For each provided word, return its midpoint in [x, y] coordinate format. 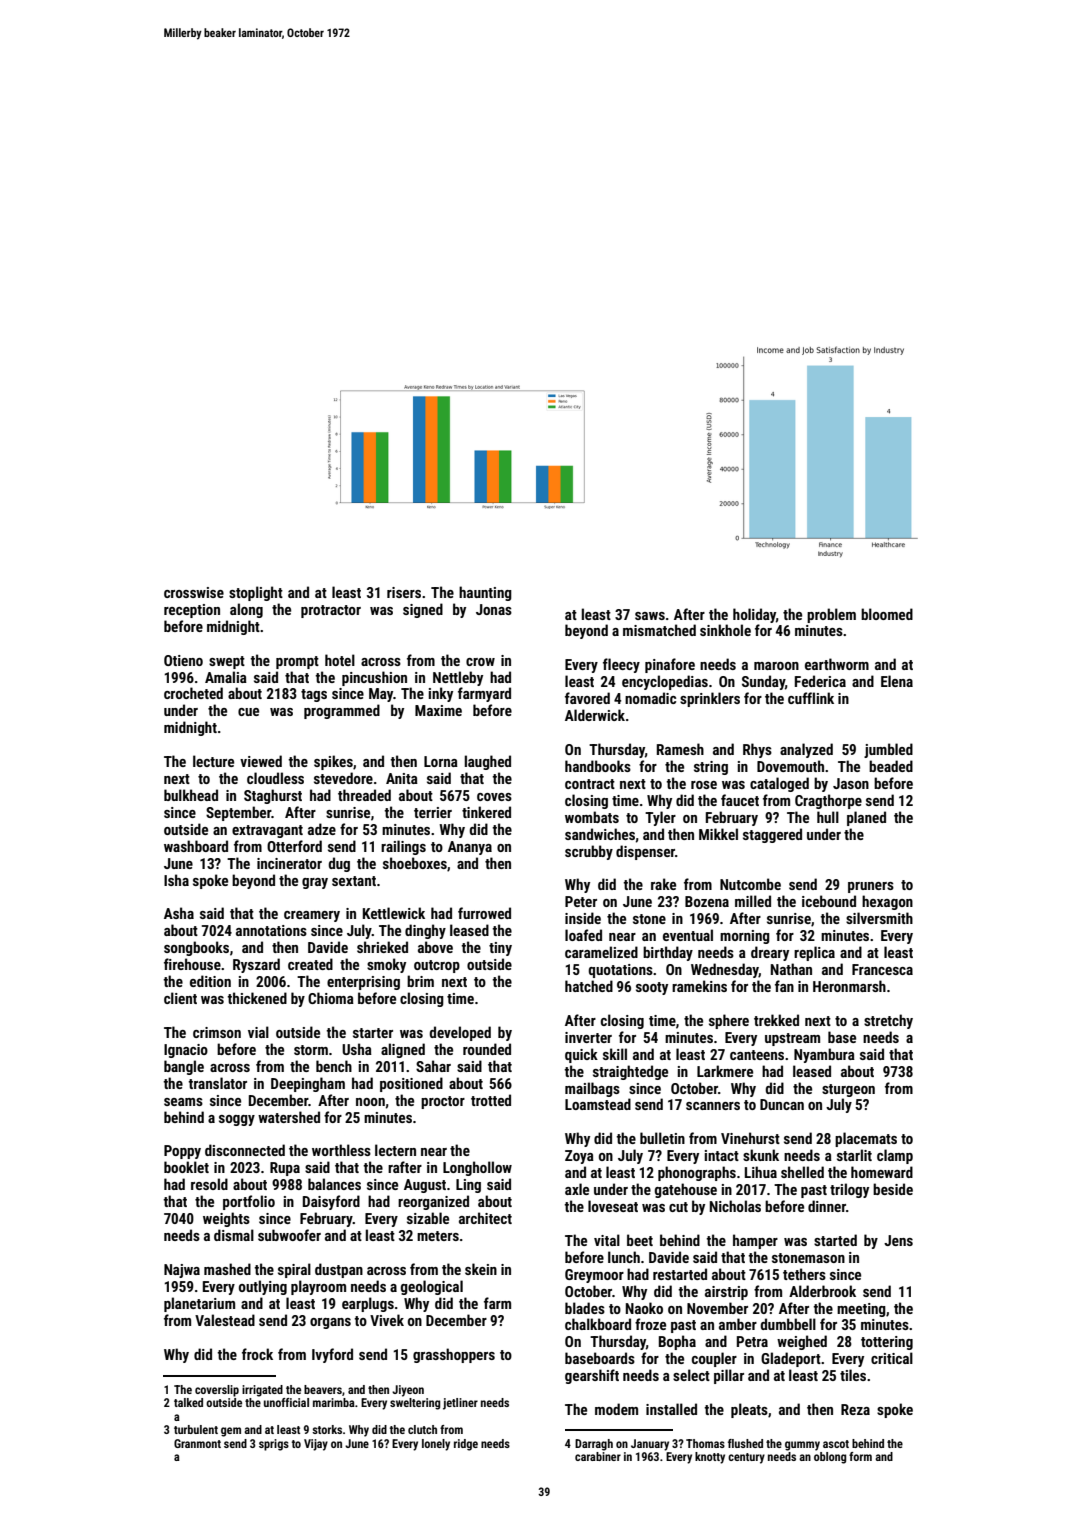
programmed [342, 711]
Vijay [316, 1445]
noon [370, 1102]
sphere [729, 1021]
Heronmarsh [849, 986]
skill [615, 1054]
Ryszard [256, 965]
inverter [588, 1037]
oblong [830, 1458]
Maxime [438, 710]
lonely [436, 1445]
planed [866, 818]
